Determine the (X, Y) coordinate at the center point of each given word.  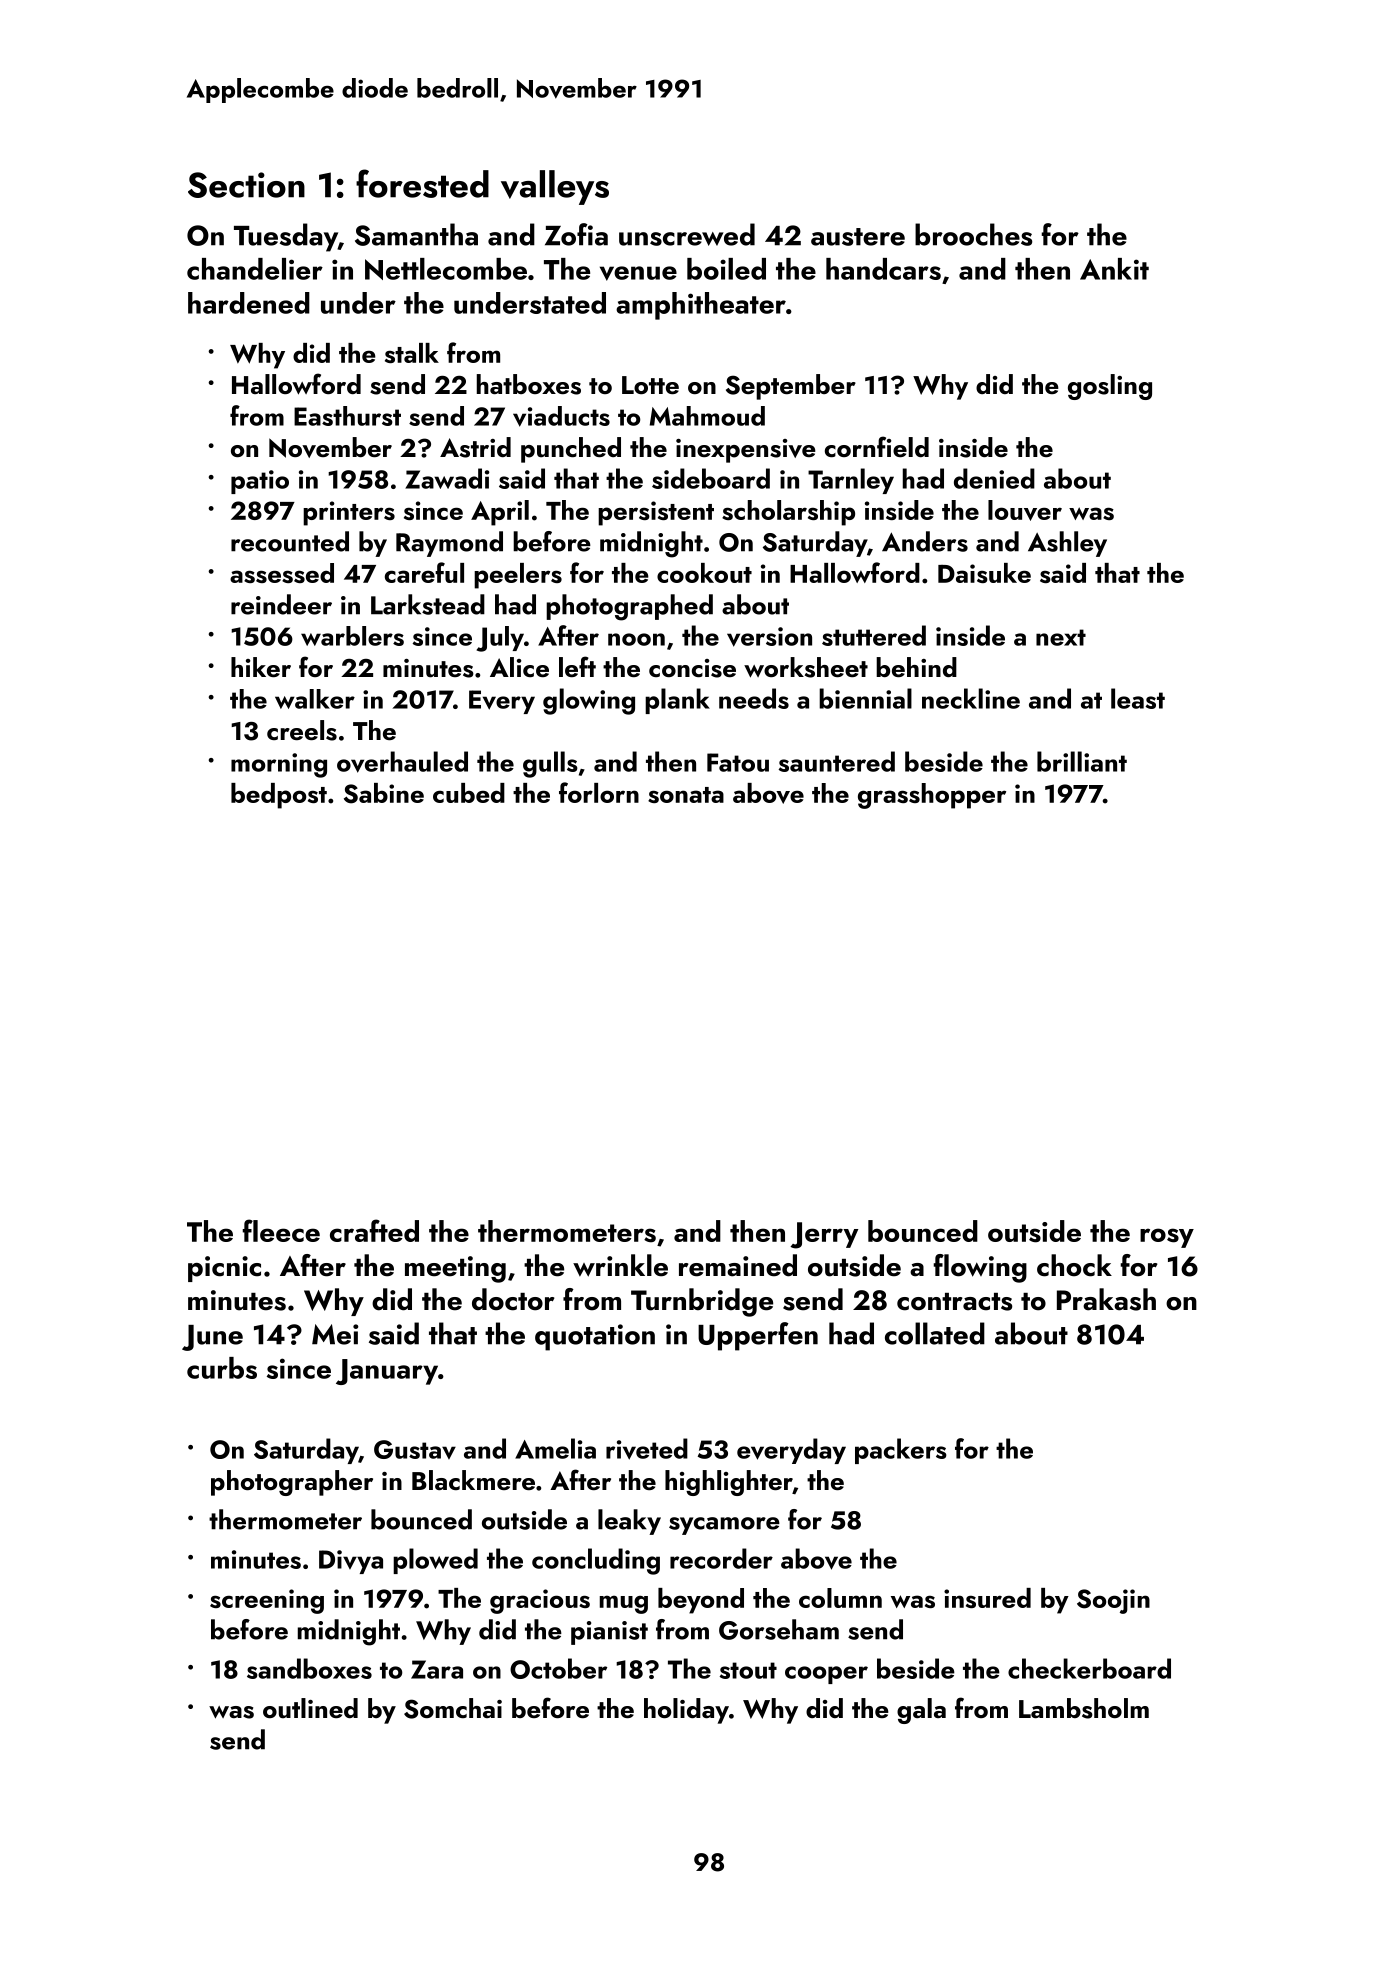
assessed (282, 573)
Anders (925, 541)
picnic (224, 1269)
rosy (1167, 1238)
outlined (310, 1708)
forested (422, 183)
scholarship (788, 513)
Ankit (1114, 269)
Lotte (650, 385)
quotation (595, 1337)
